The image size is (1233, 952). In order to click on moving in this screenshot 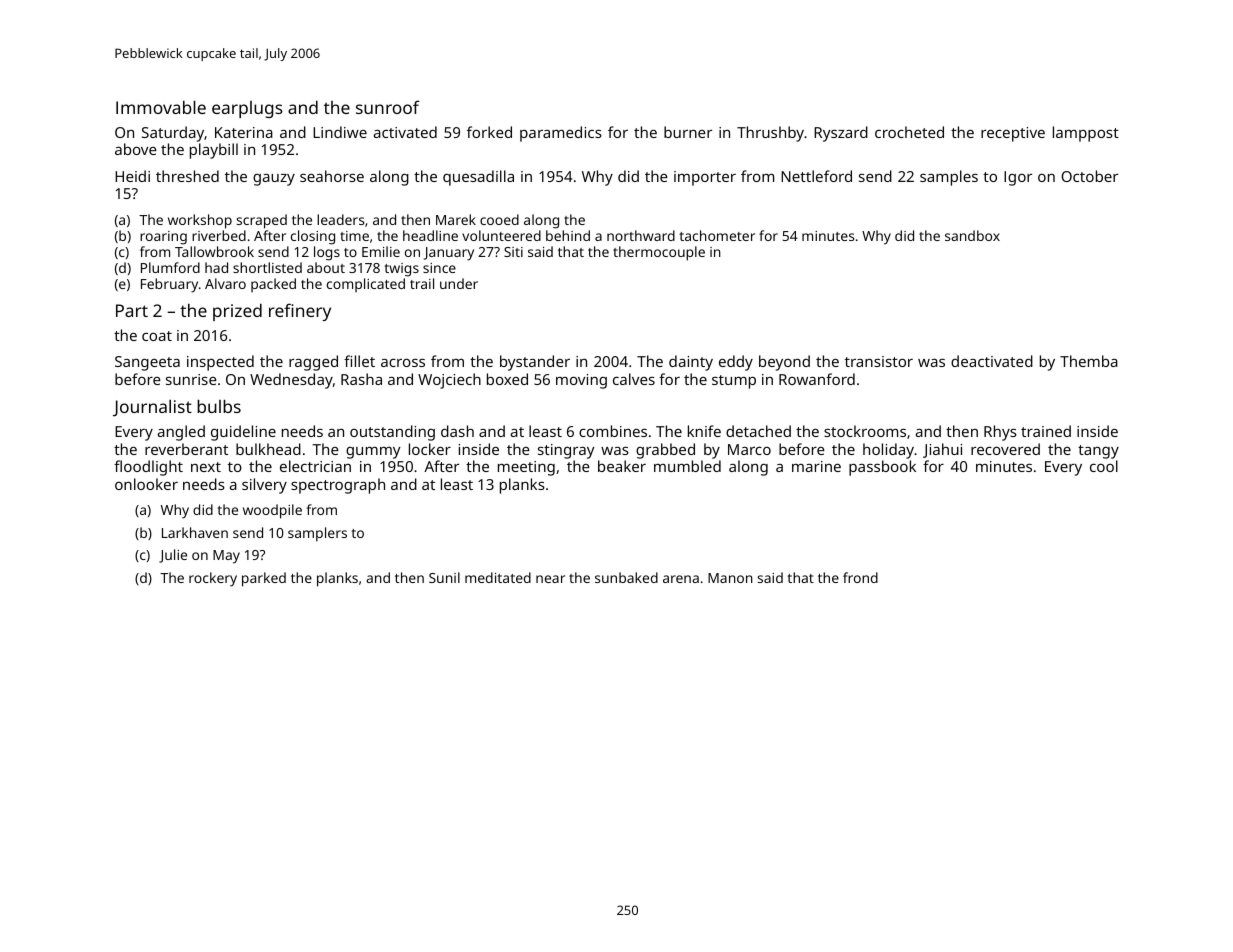, I will do `click(581, 381)`.
